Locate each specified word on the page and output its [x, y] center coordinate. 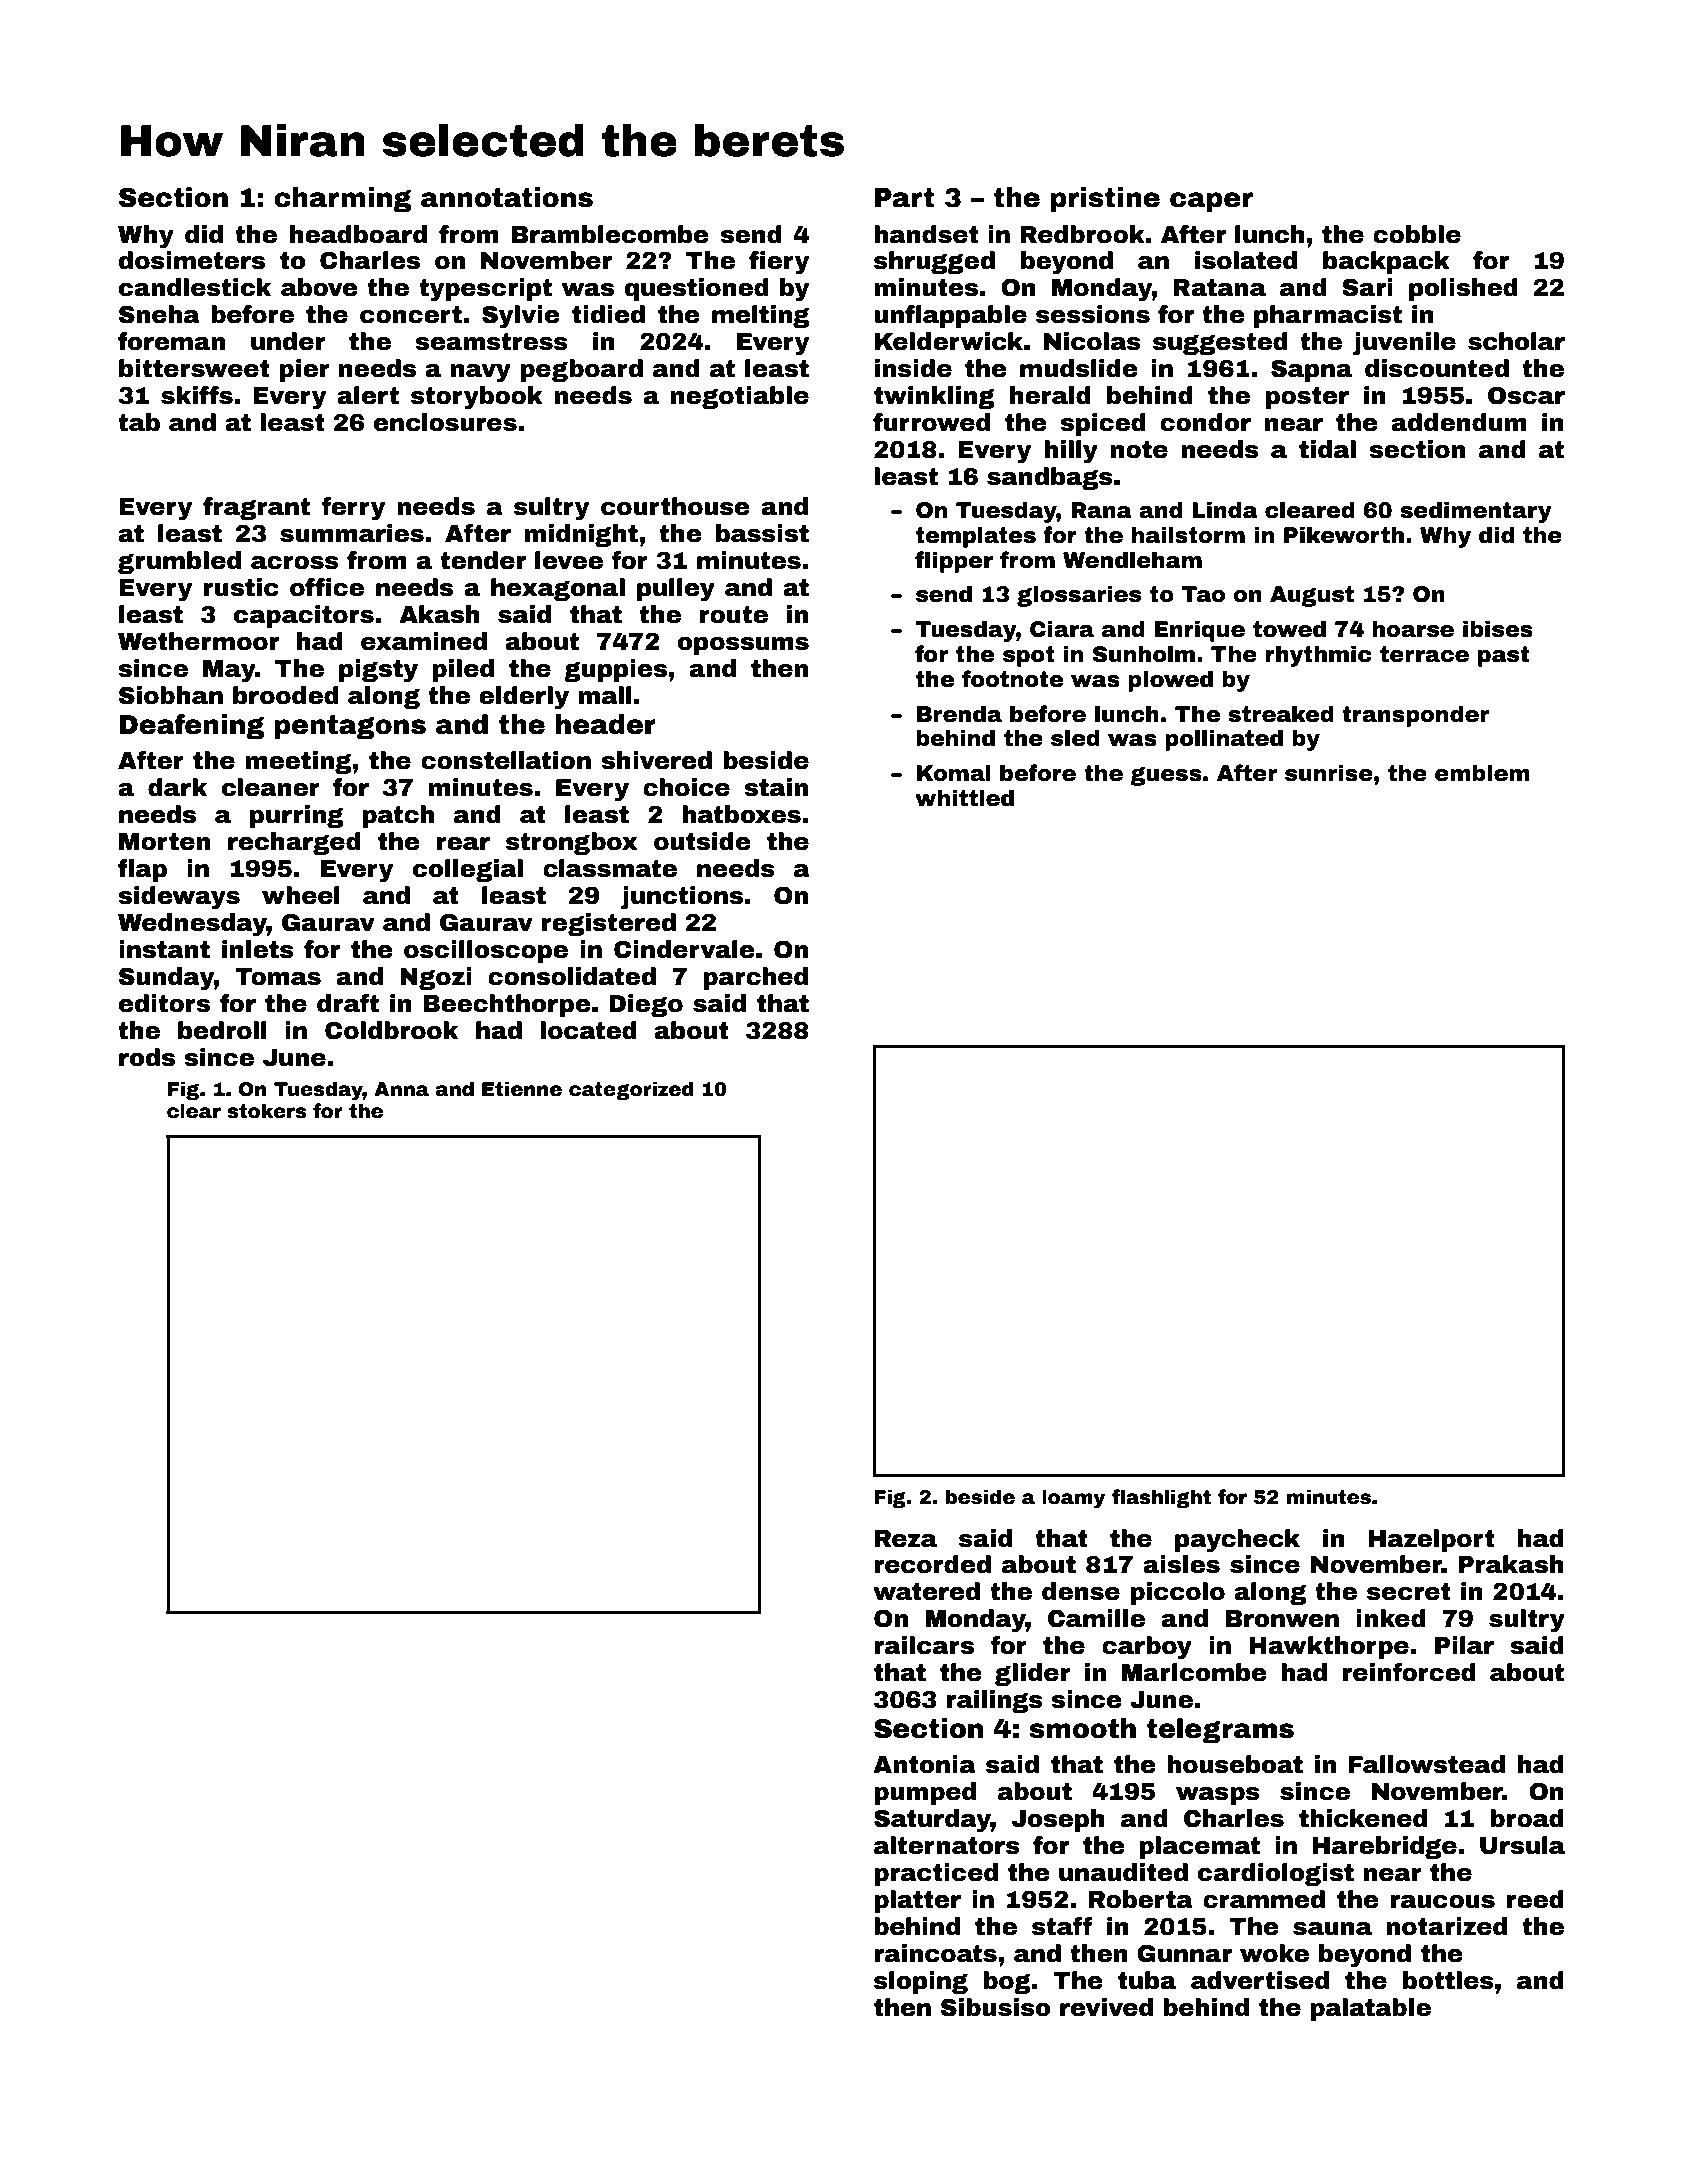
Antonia [924, 1764]
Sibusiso [996, 2007]
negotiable [740, 397]
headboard [358, 234]
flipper [954, 562]
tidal [1327, 449]
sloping [921, 1982]
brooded [286, 695]
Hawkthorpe [1329, 1647]
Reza [906, 1539]
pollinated [1224, 740]
